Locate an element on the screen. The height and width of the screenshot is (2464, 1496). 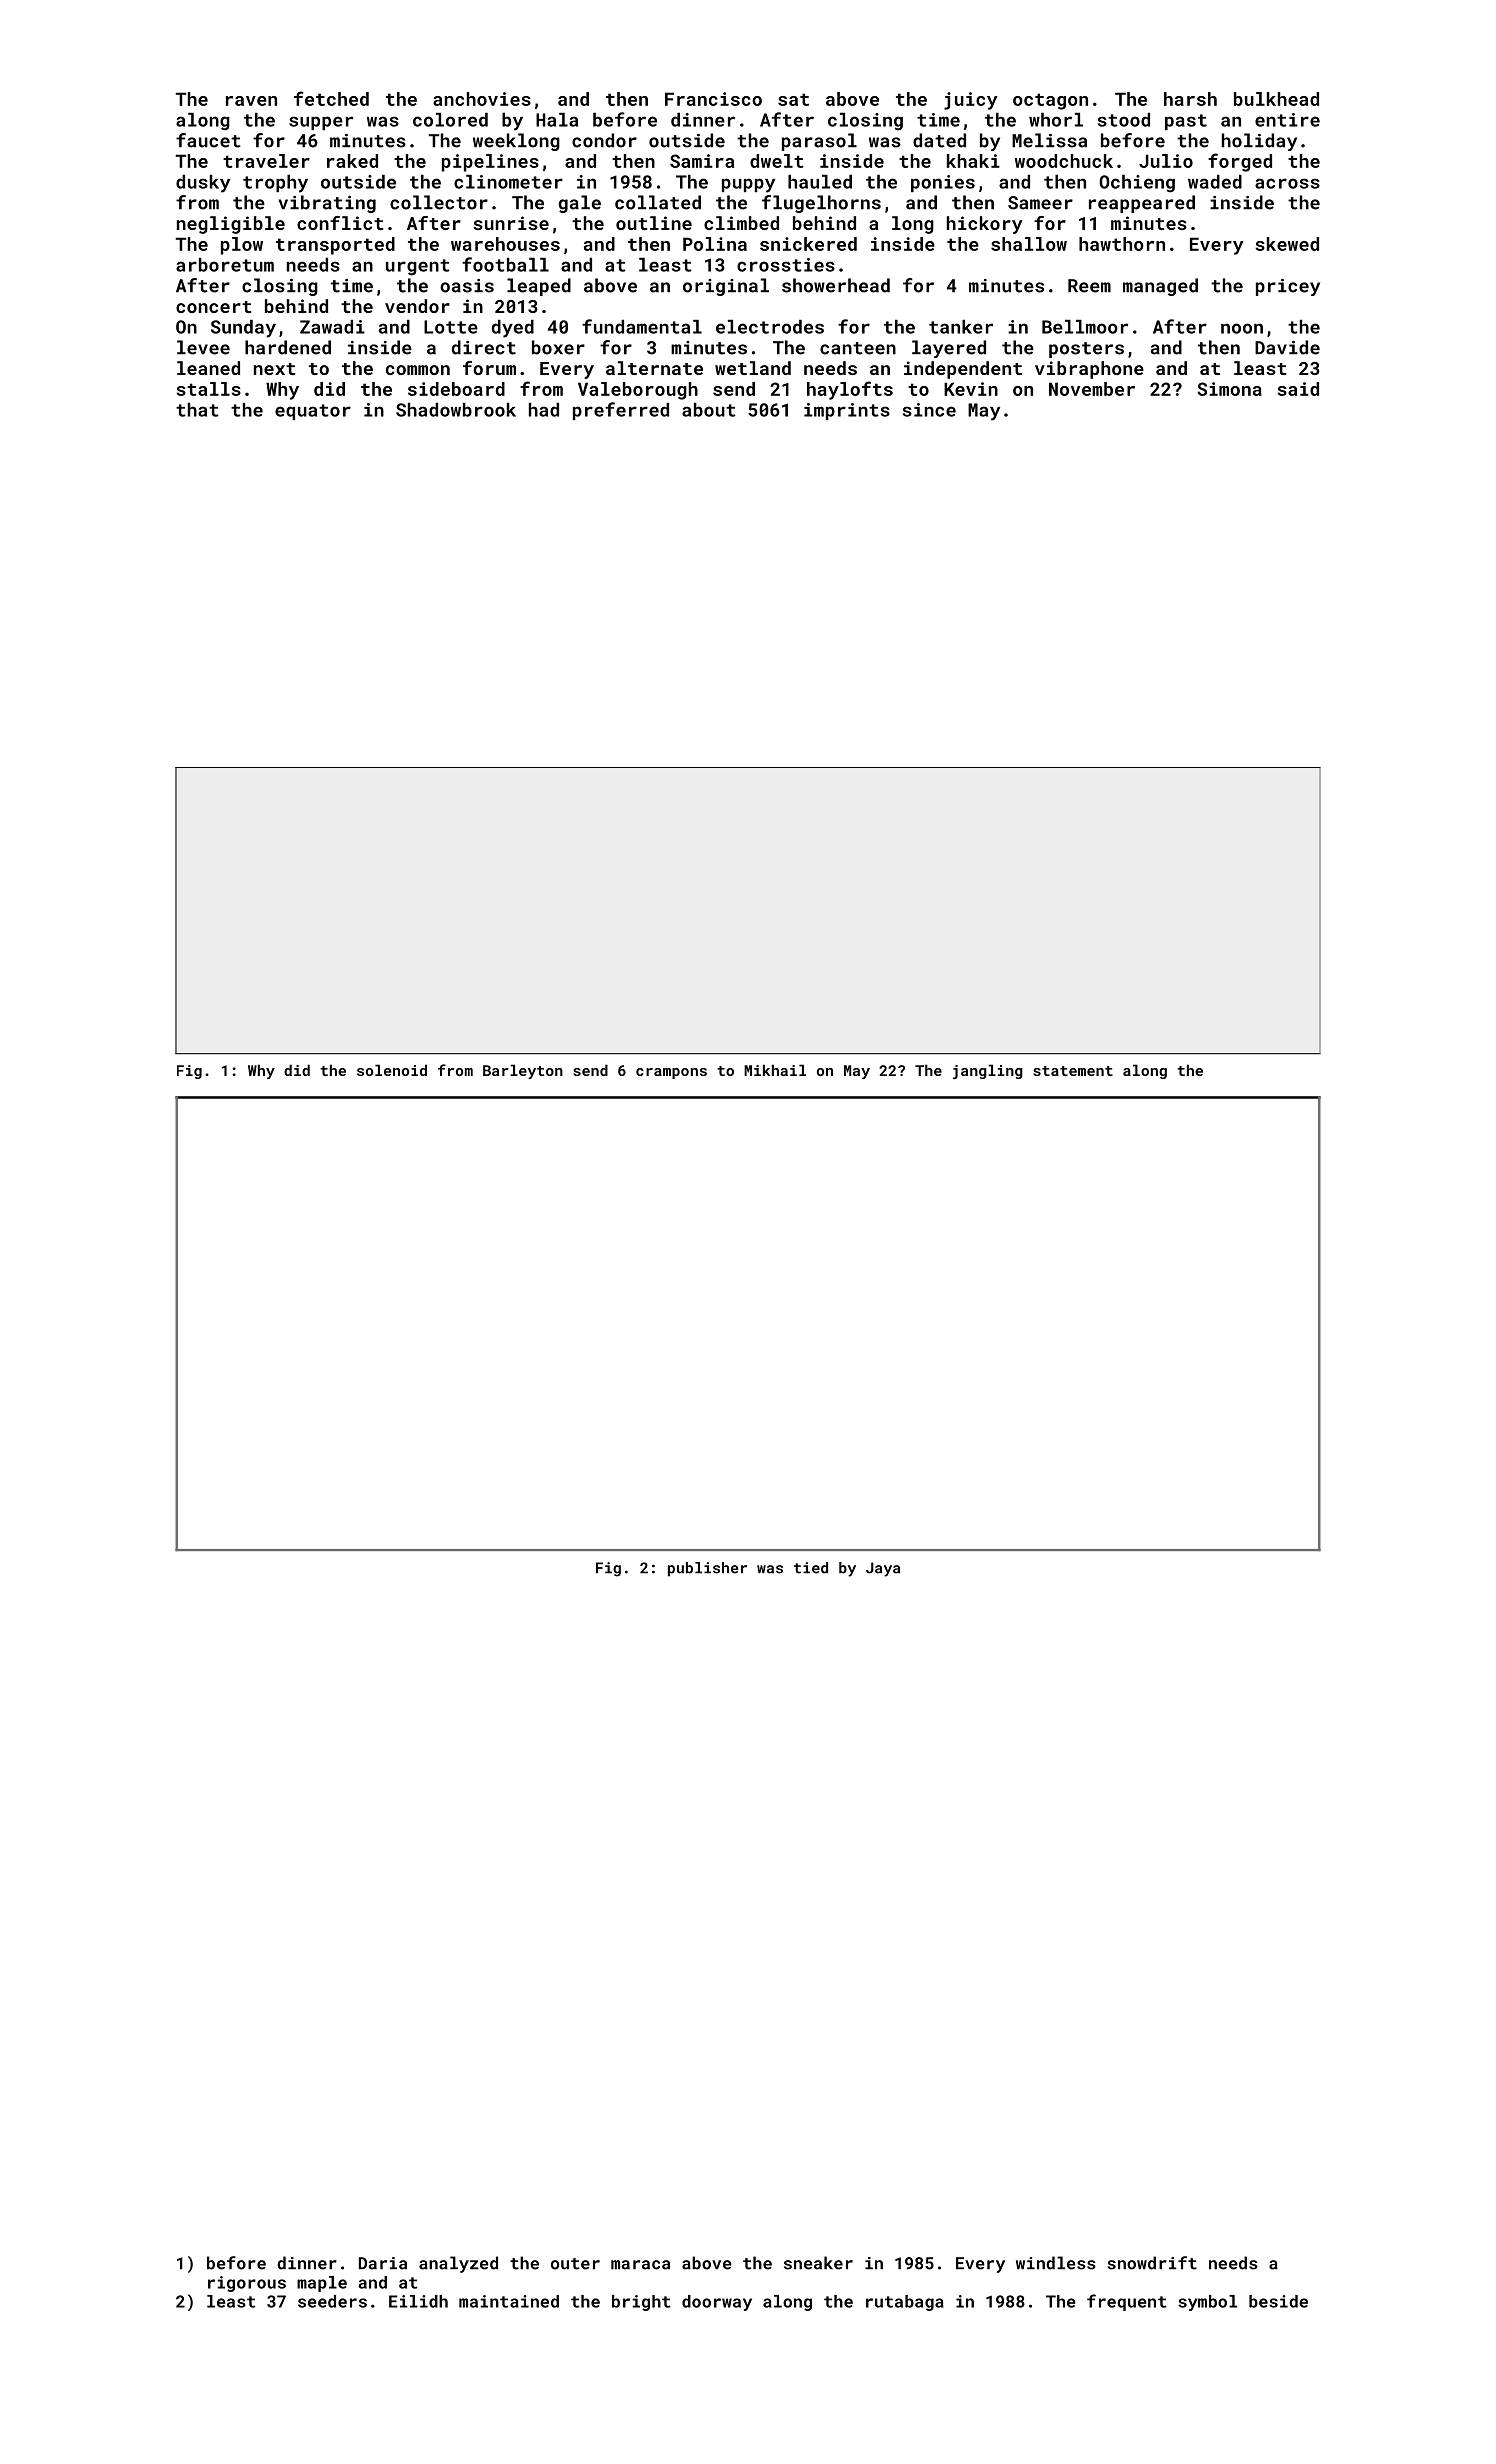
publisher is located at coordinates (707, 1569).
